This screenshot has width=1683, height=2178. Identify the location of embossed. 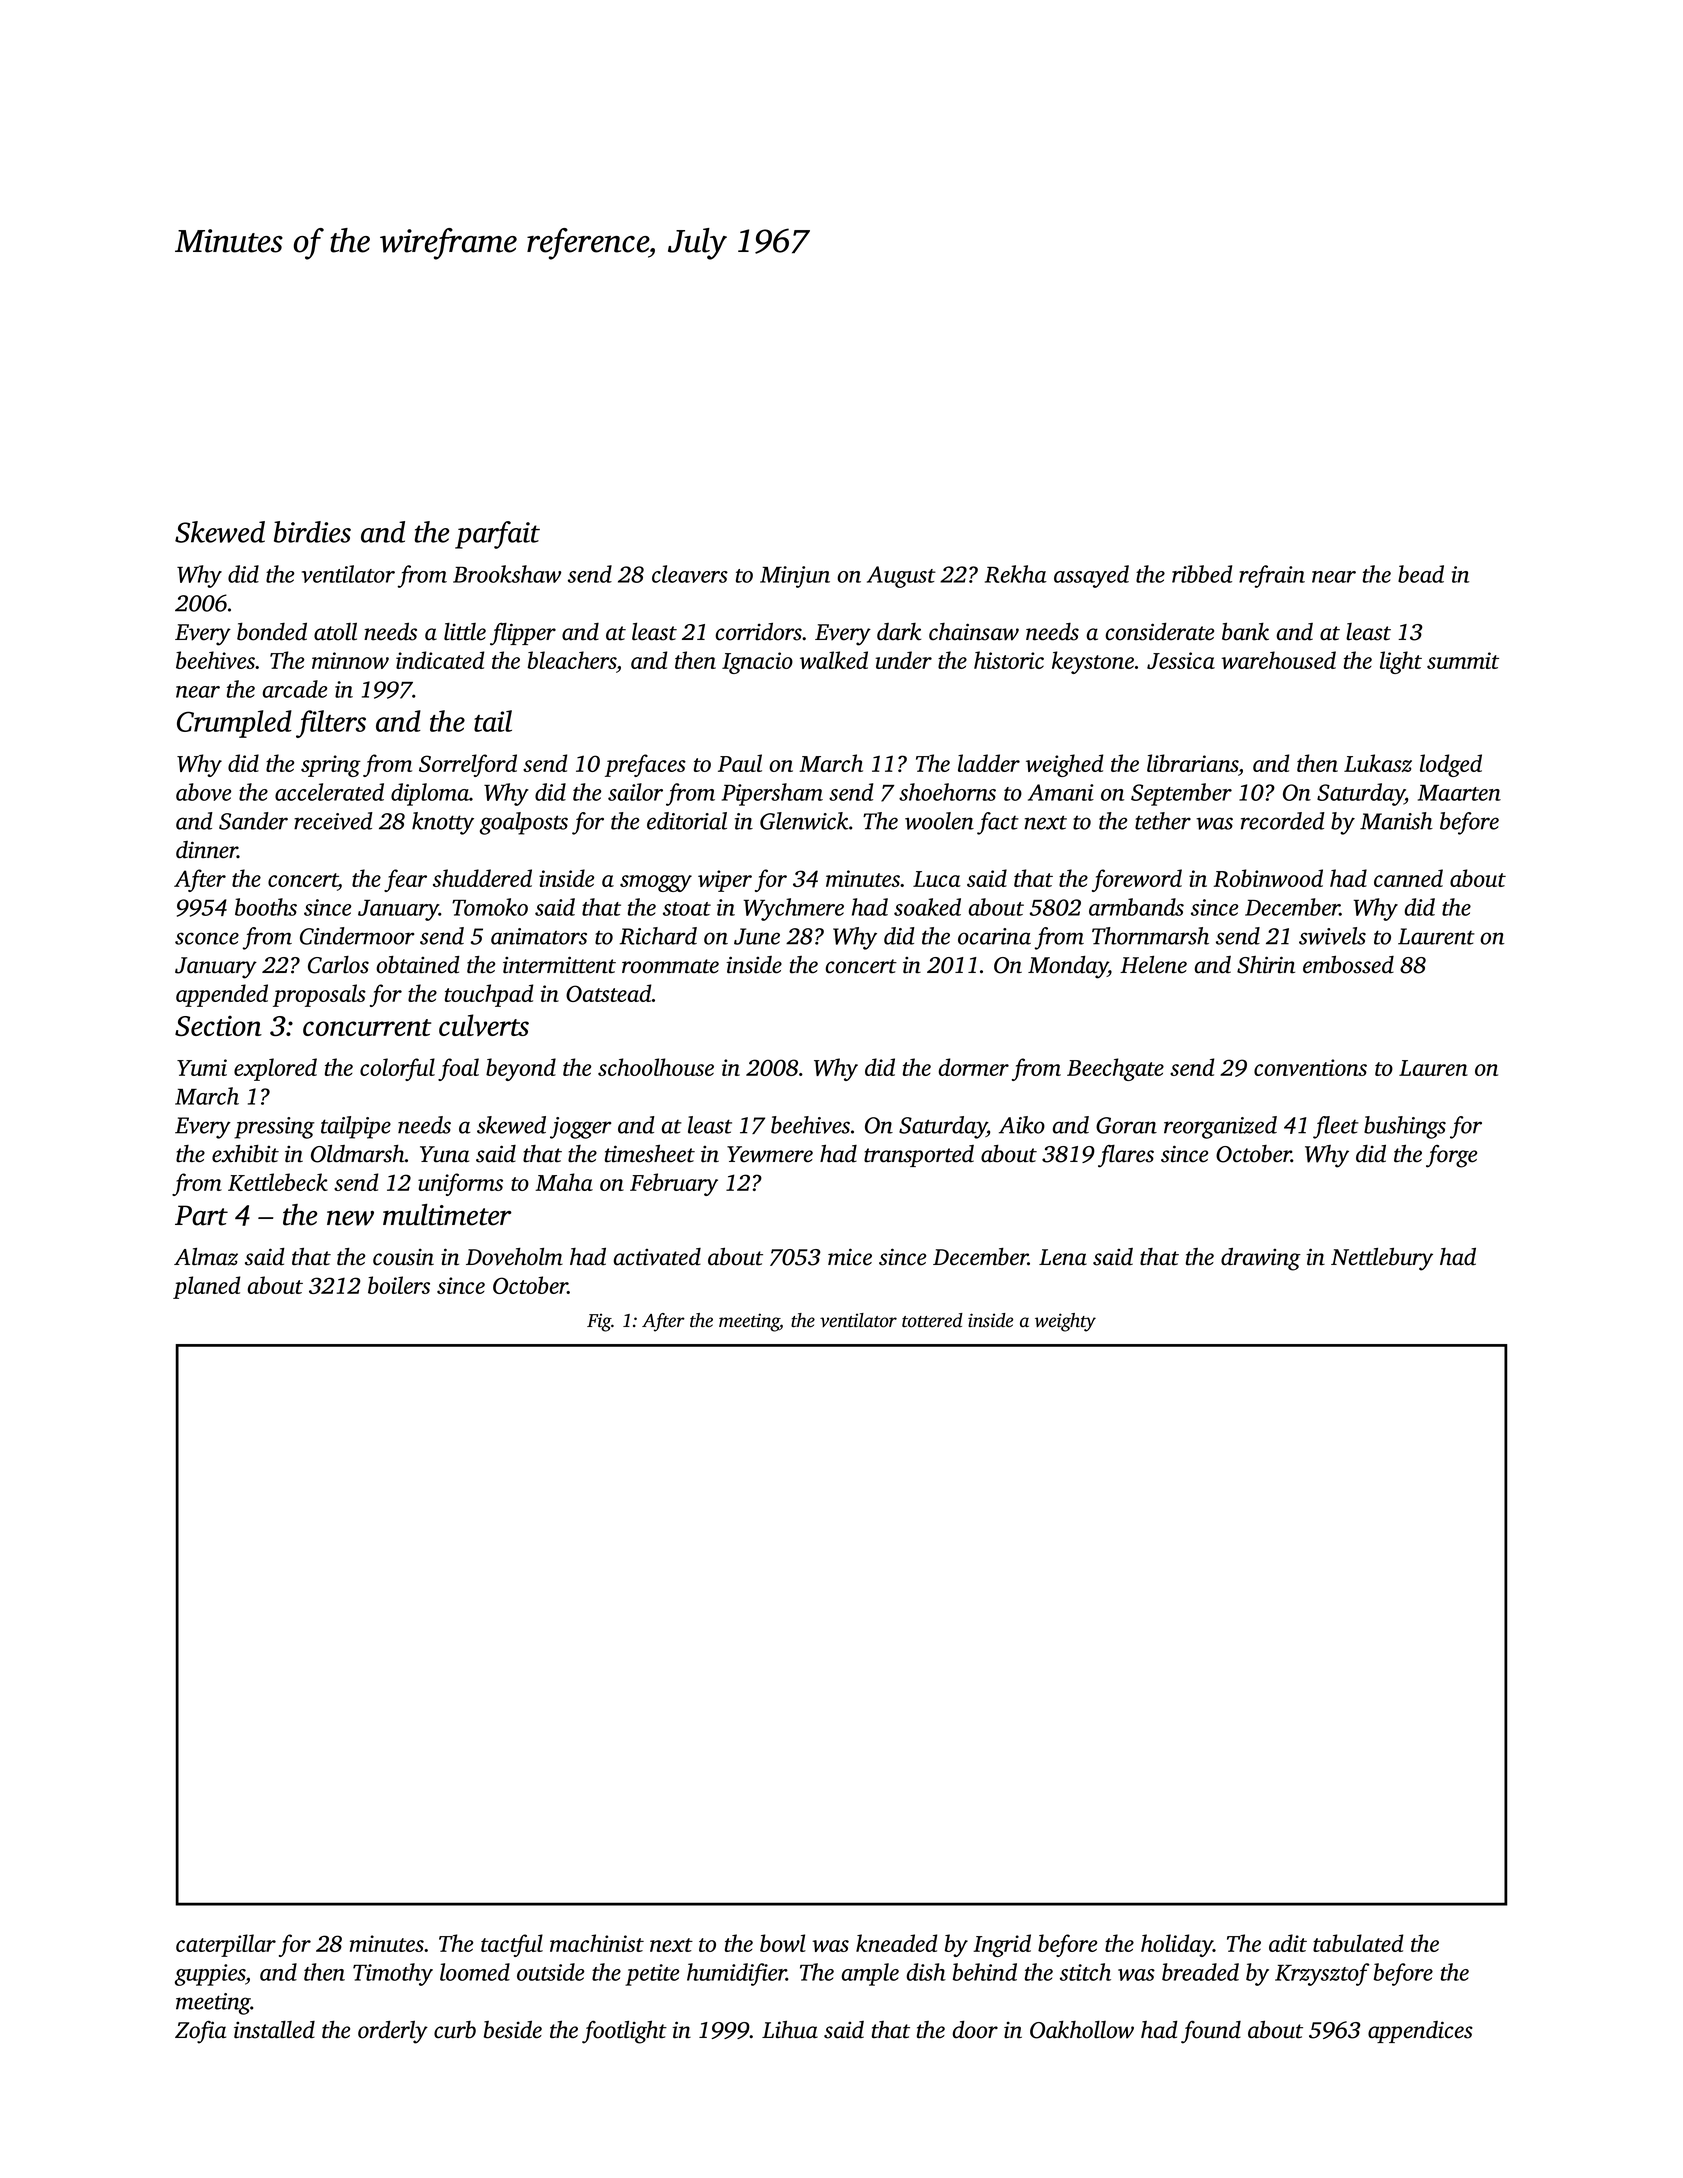
(1348, 965).
